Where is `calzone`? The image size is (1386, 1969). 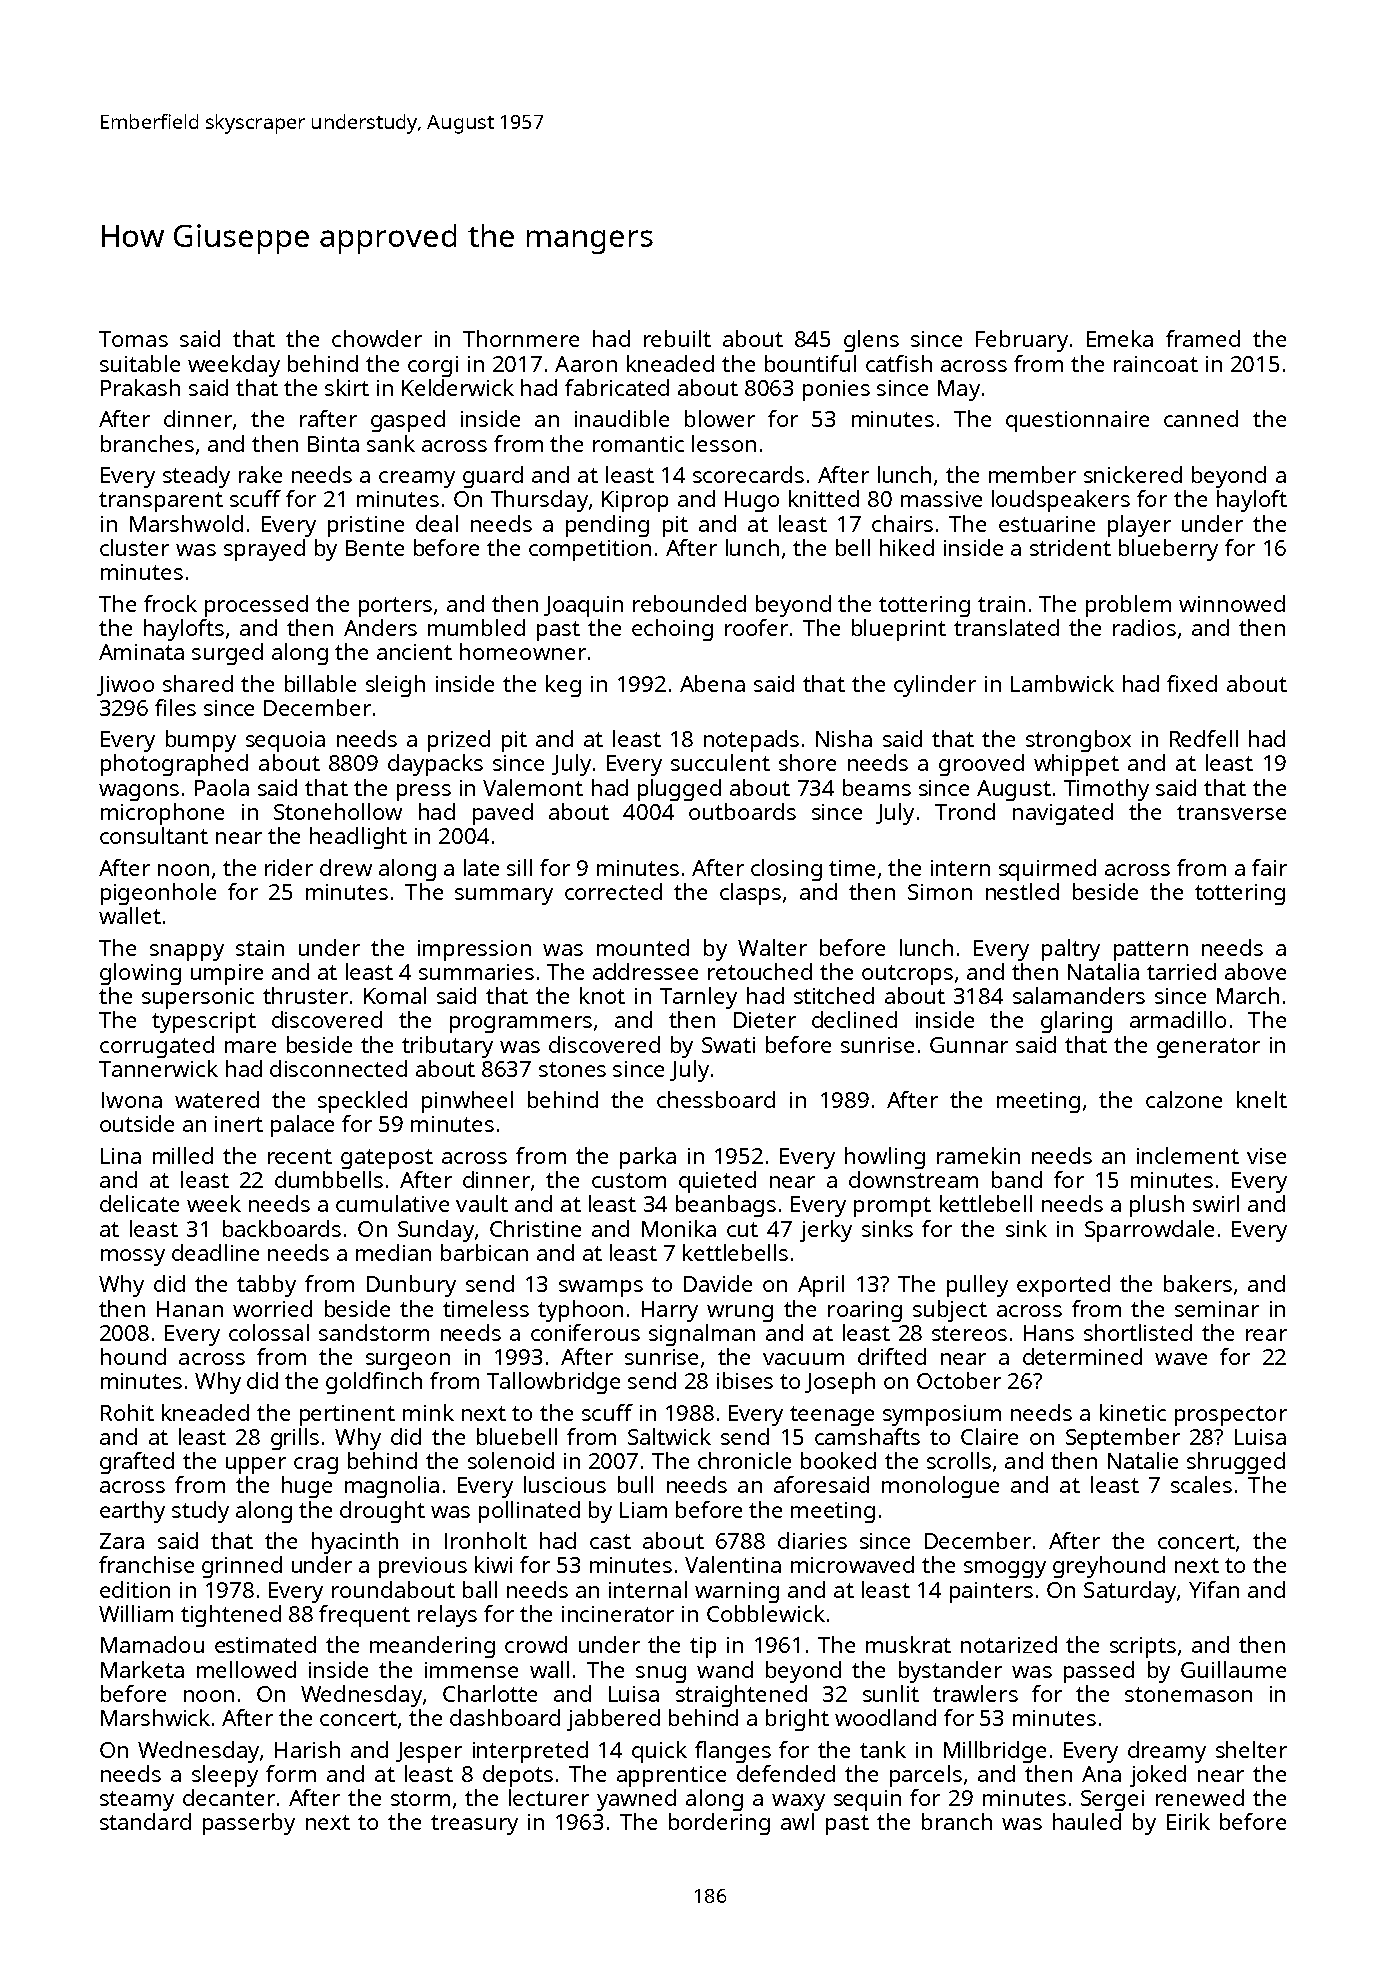 calzone is located at coordinates (1184, 1099).
